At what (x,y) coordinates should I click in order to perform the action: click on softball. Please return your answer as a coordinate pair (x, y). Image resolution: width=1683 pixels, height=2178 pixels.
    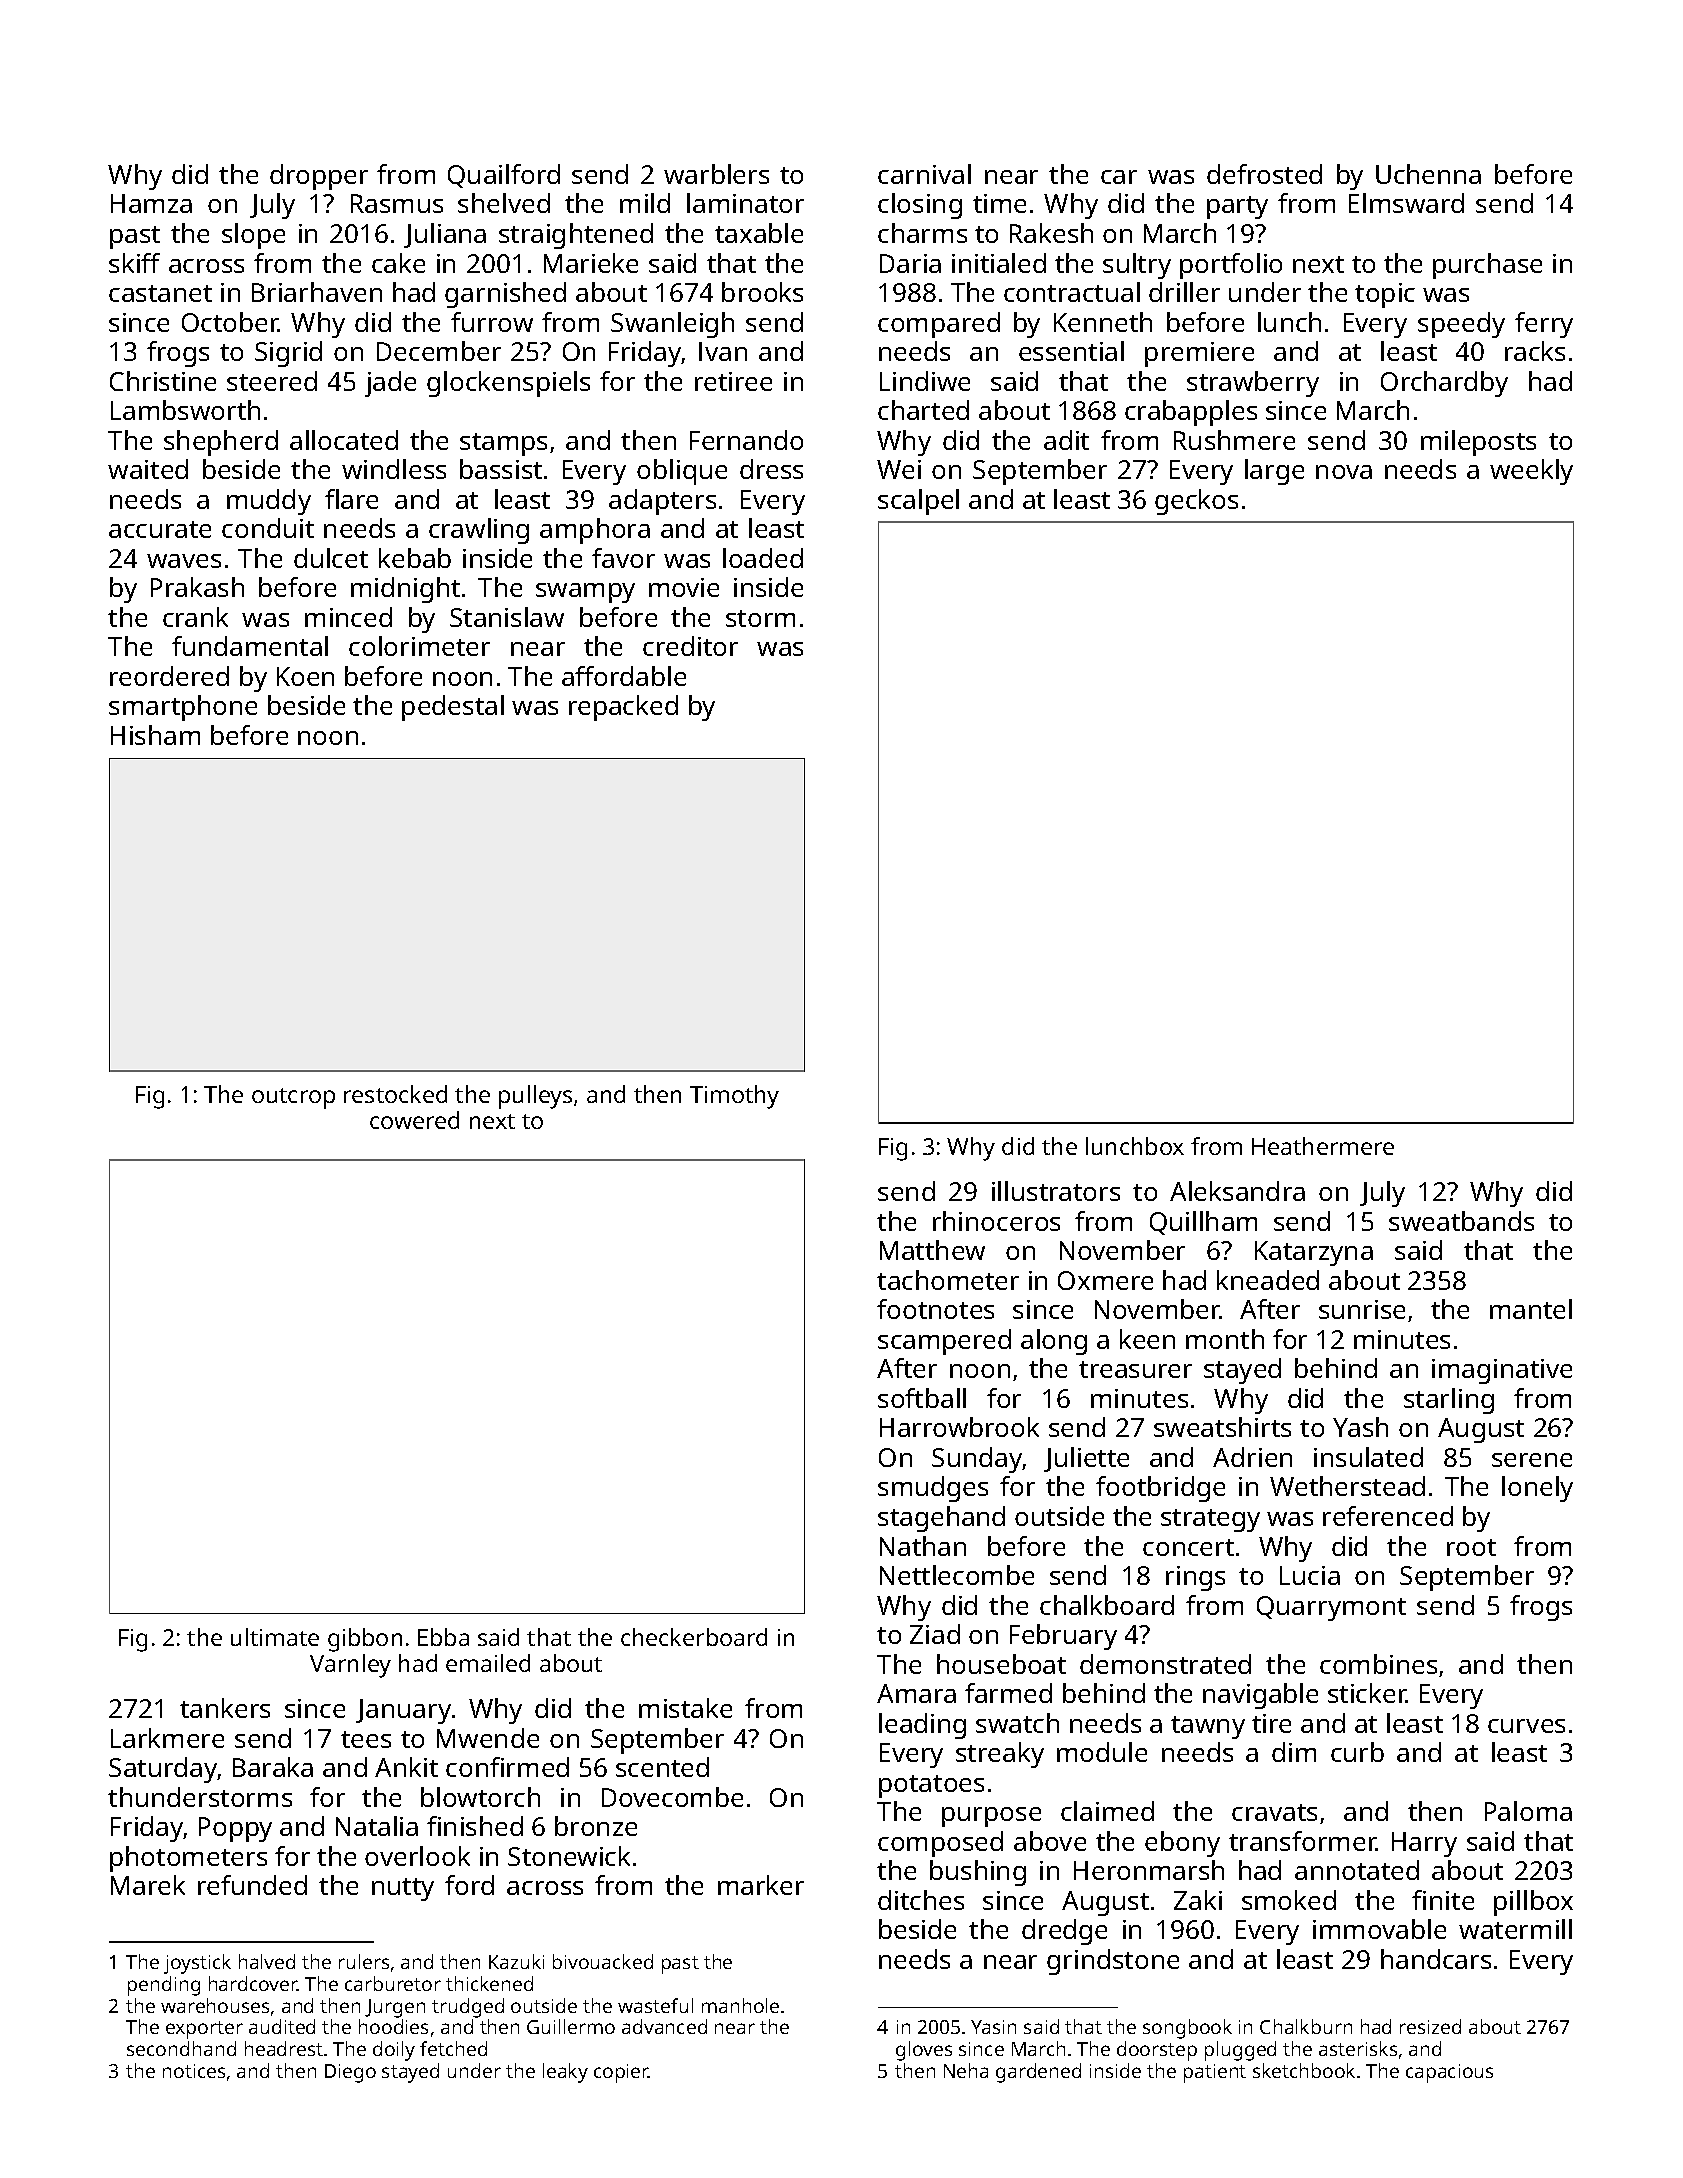
    Looking at the image, I should click on (922, 1398).
